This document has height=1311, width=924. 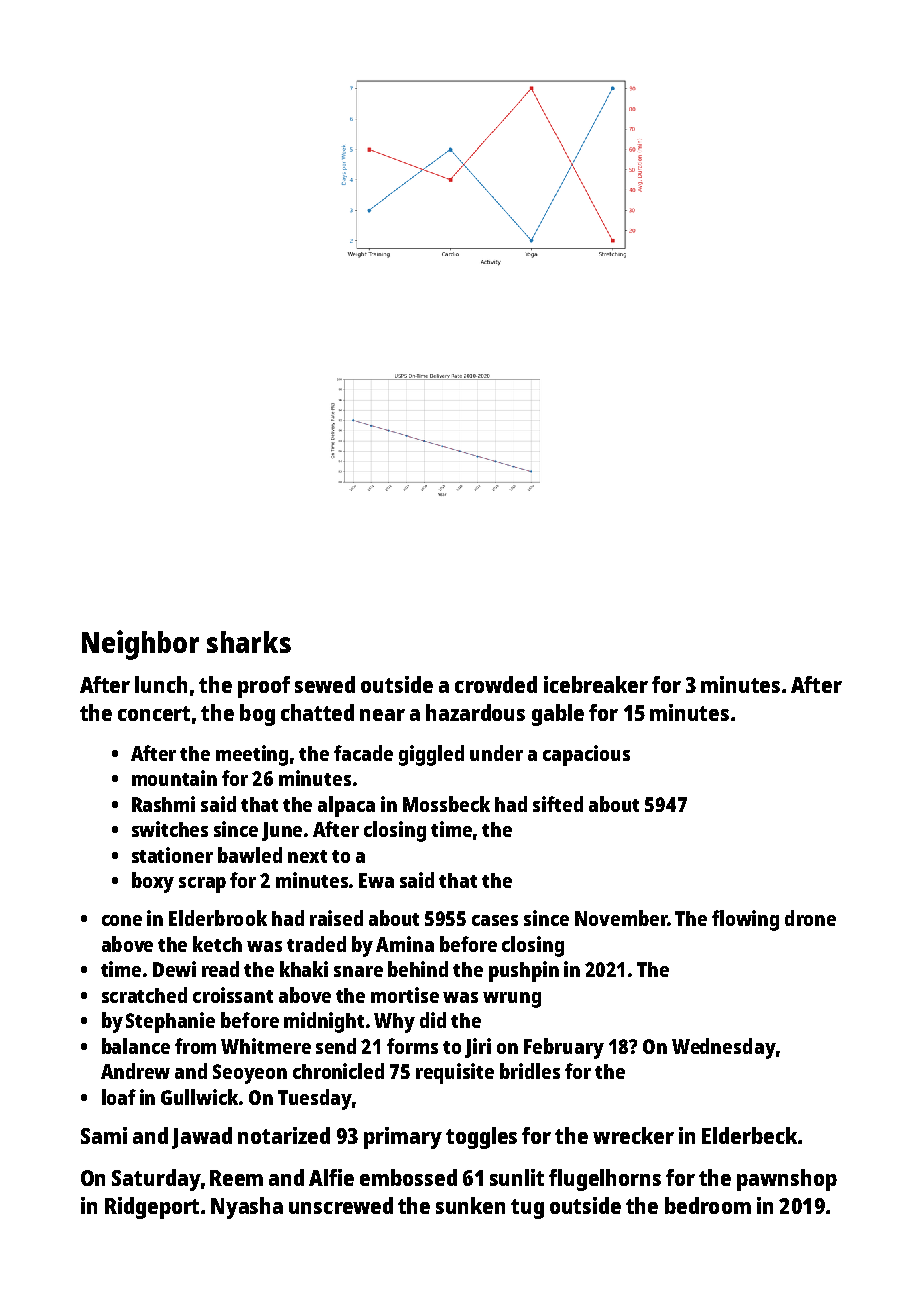 What do you see at coordinates (418, 969) in the document?
I see `behind` at bounding box center [418, 969].
